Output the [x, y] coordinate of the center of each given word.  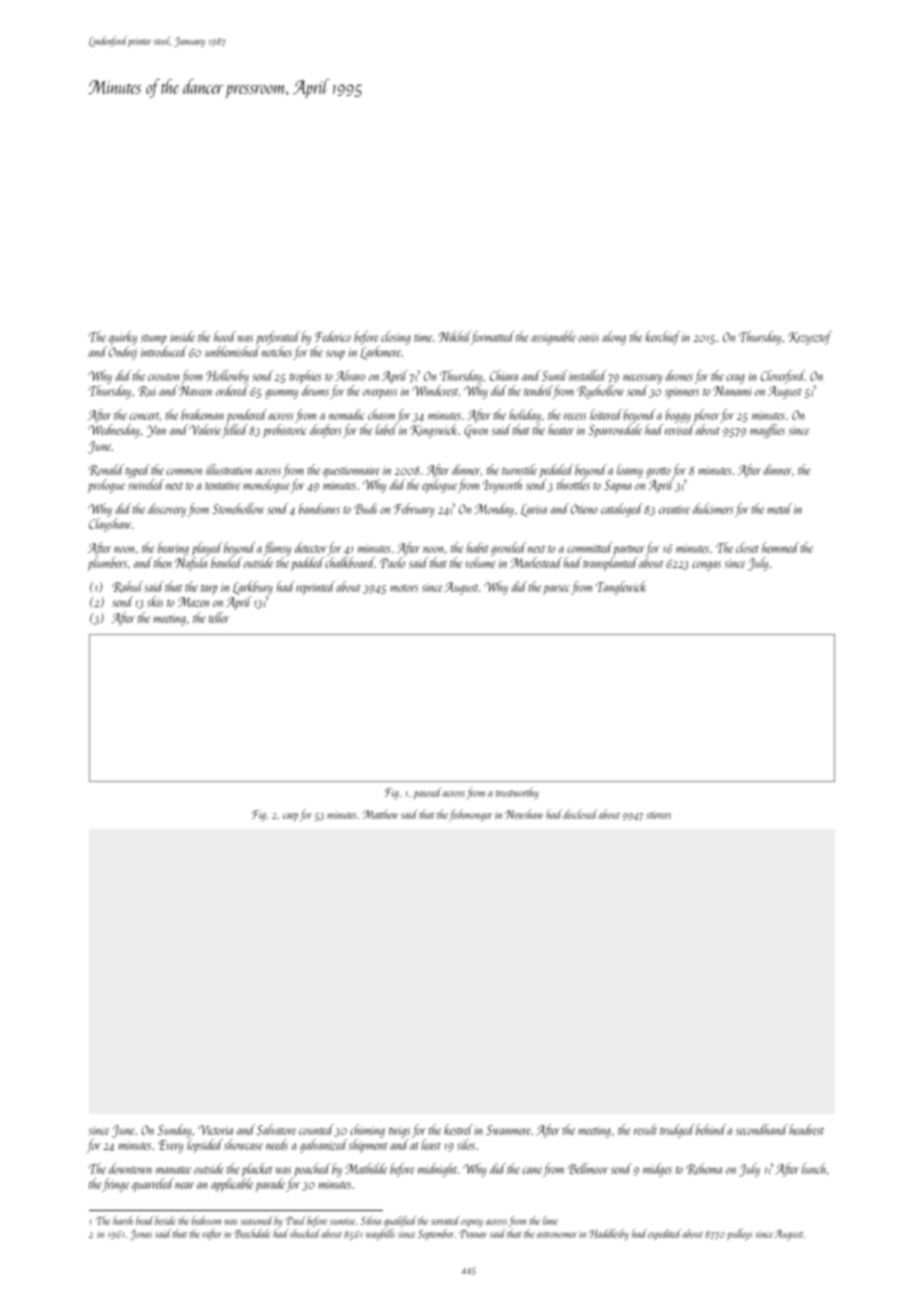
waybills [380, 1234]
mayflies [767, 431]
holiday [525, 416]
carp [290, 817]
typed [137, 471]
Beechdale [252, 1233]
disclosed [580, 814]
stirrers [658, 815]
